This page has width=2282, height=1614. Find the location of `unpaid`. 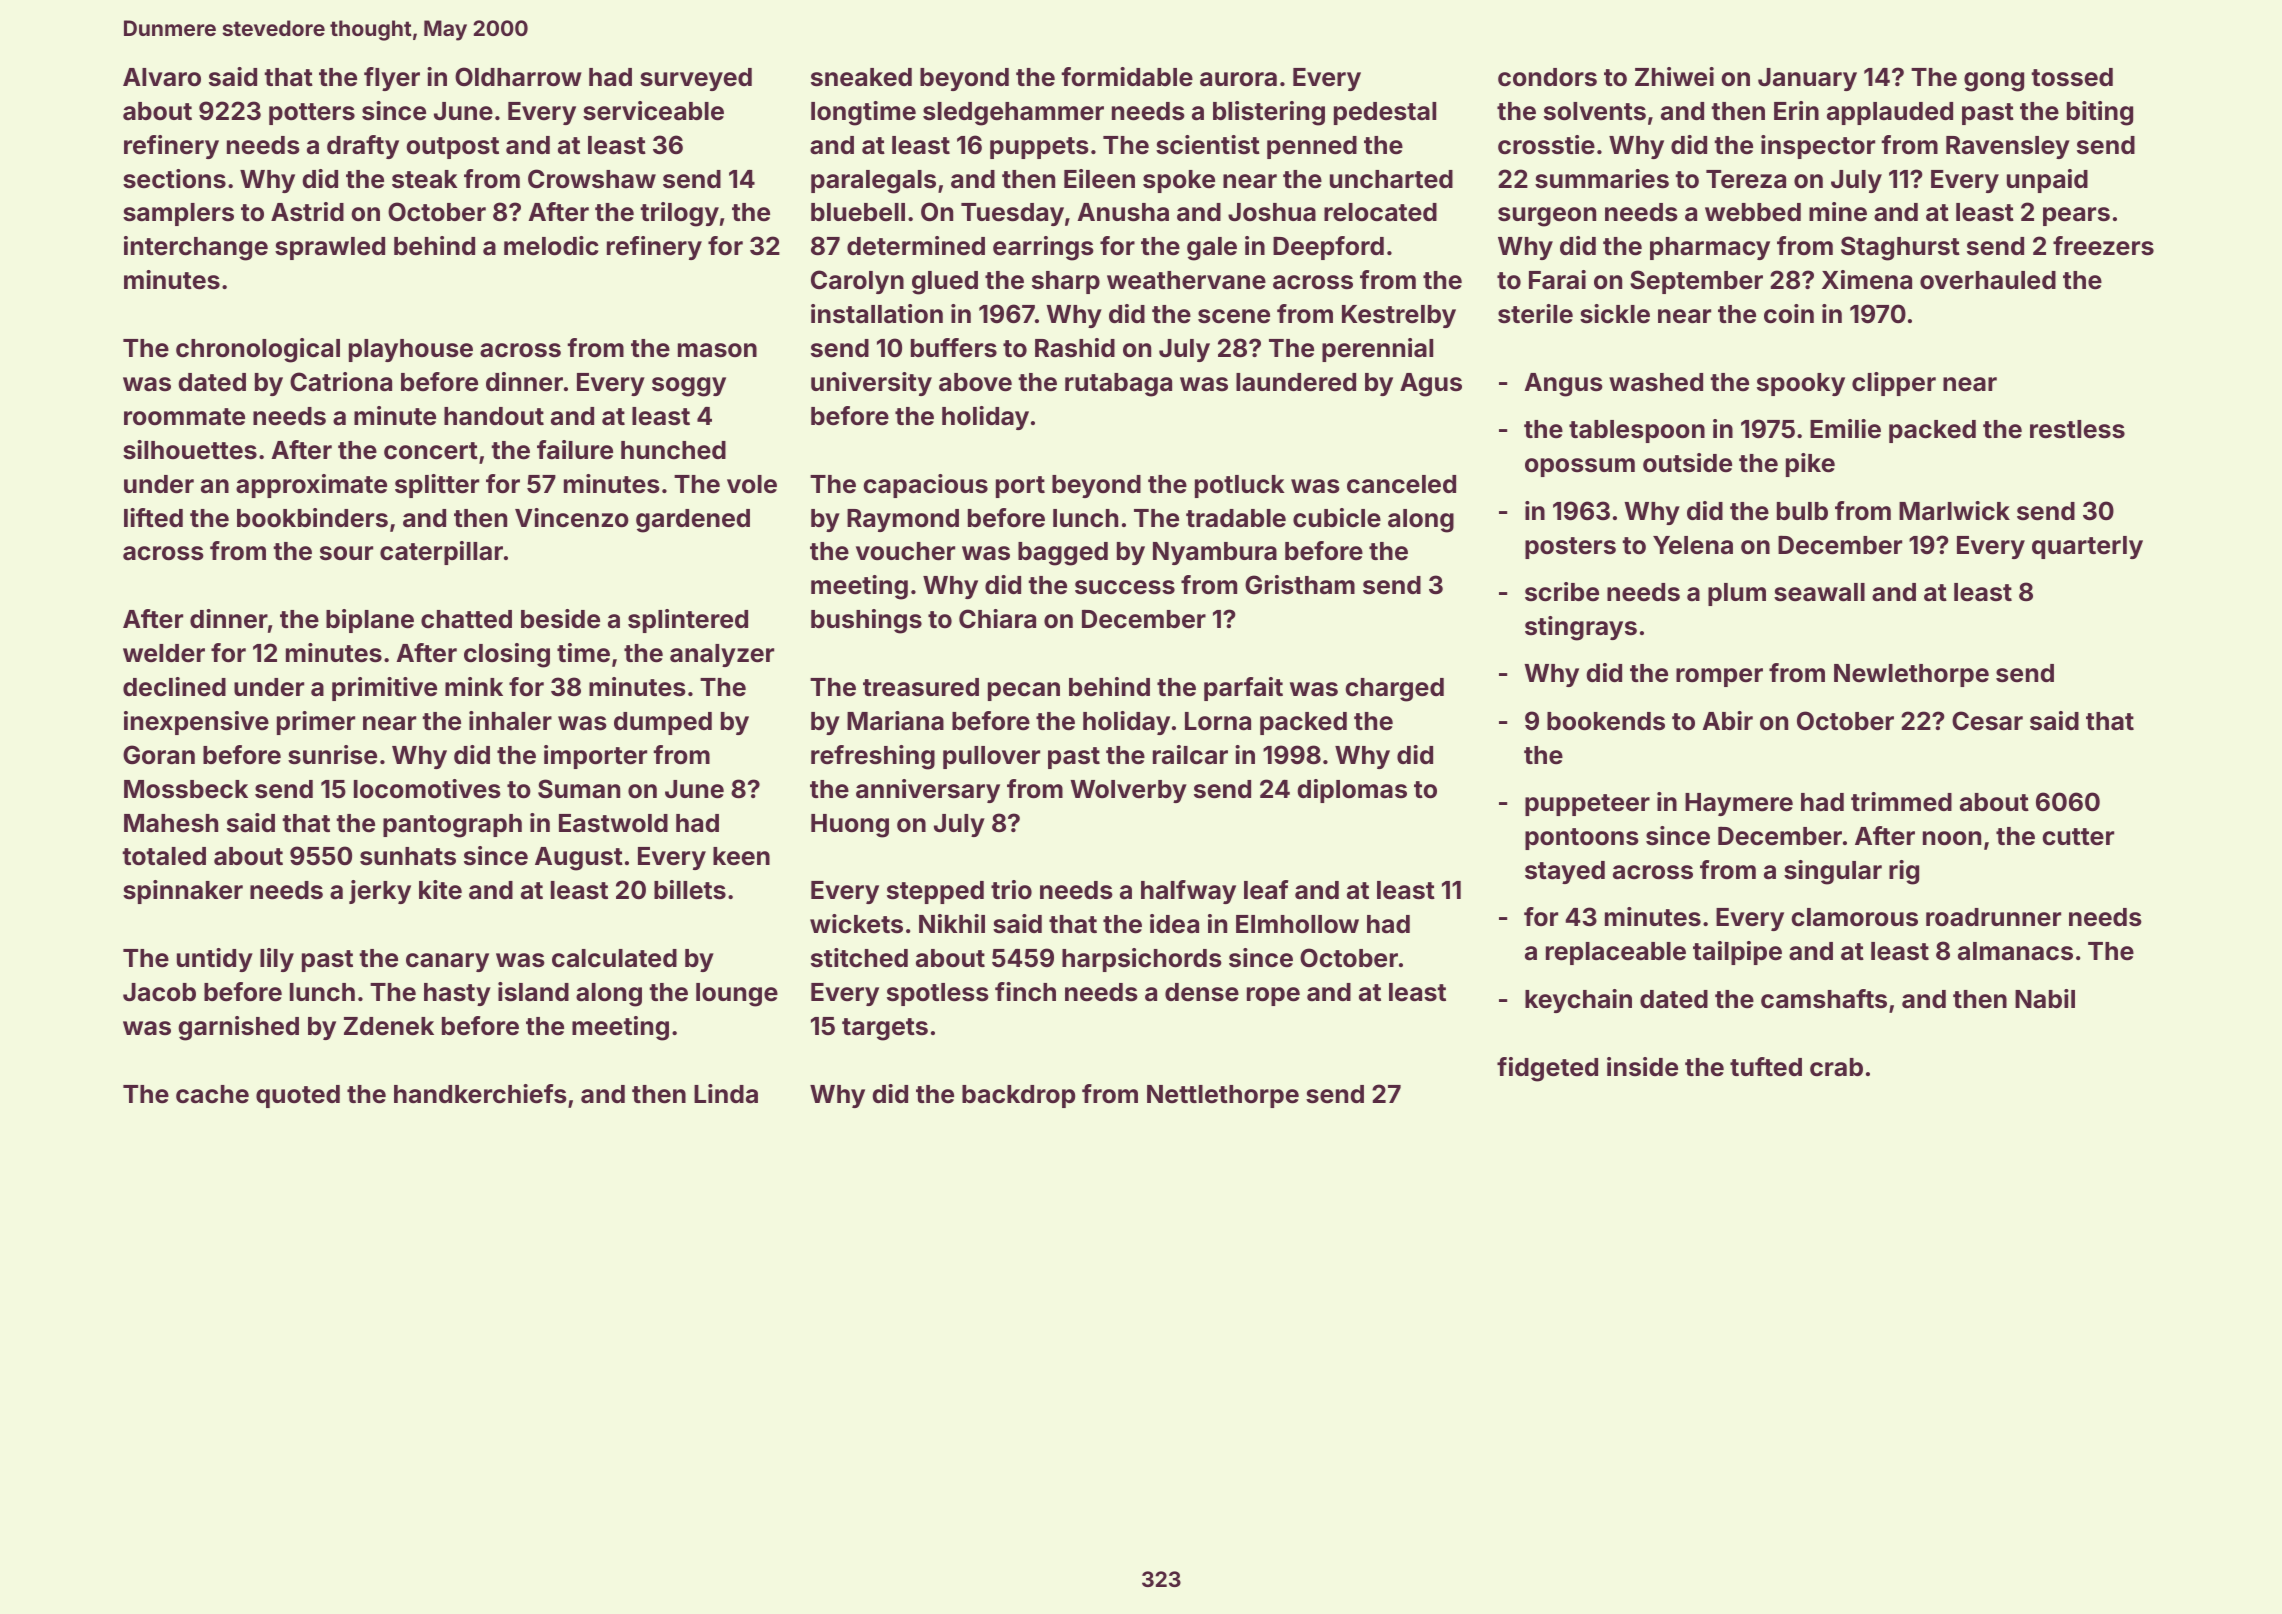

unpaid is located at coordinates (2047, 181).
